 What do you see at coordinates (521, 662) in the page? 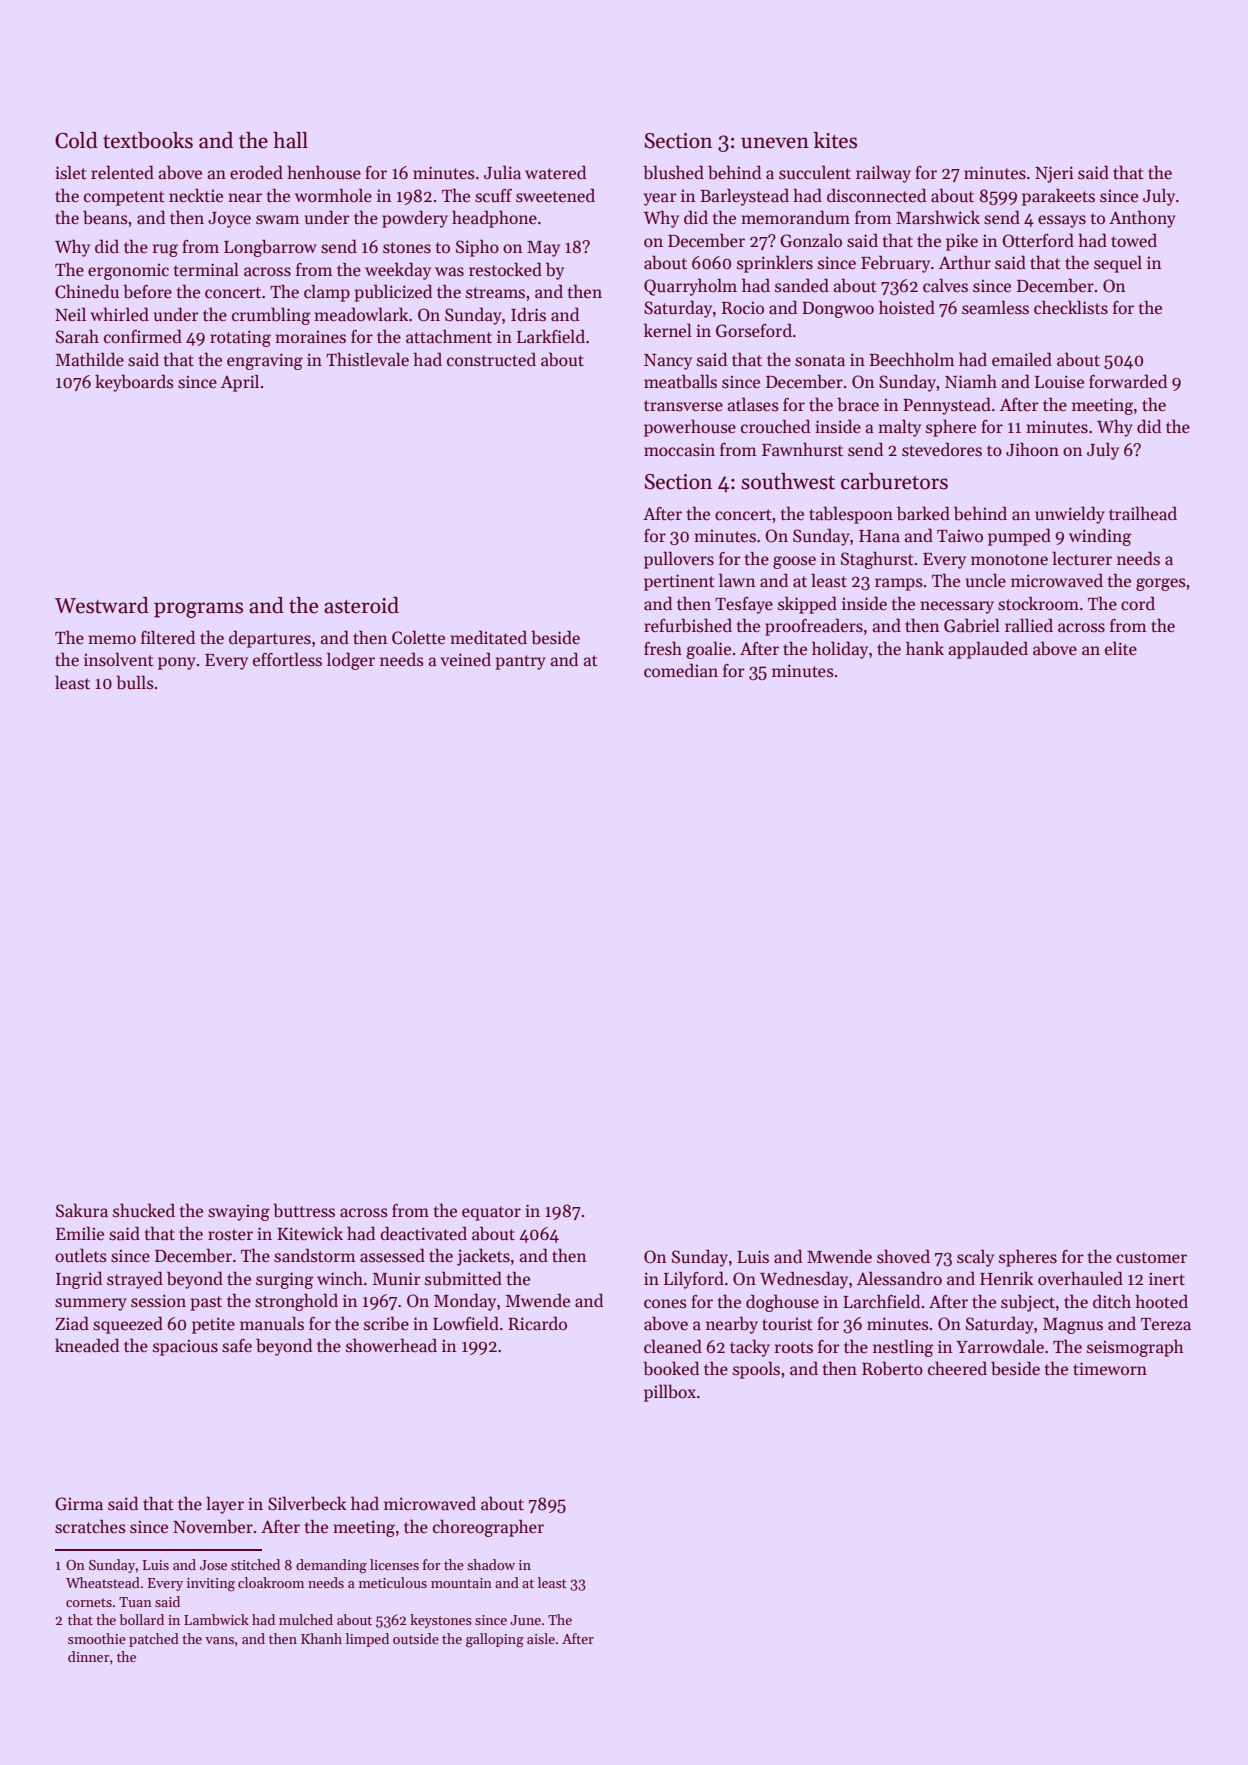
I see `pantry` at bounding box center [521, 662].
